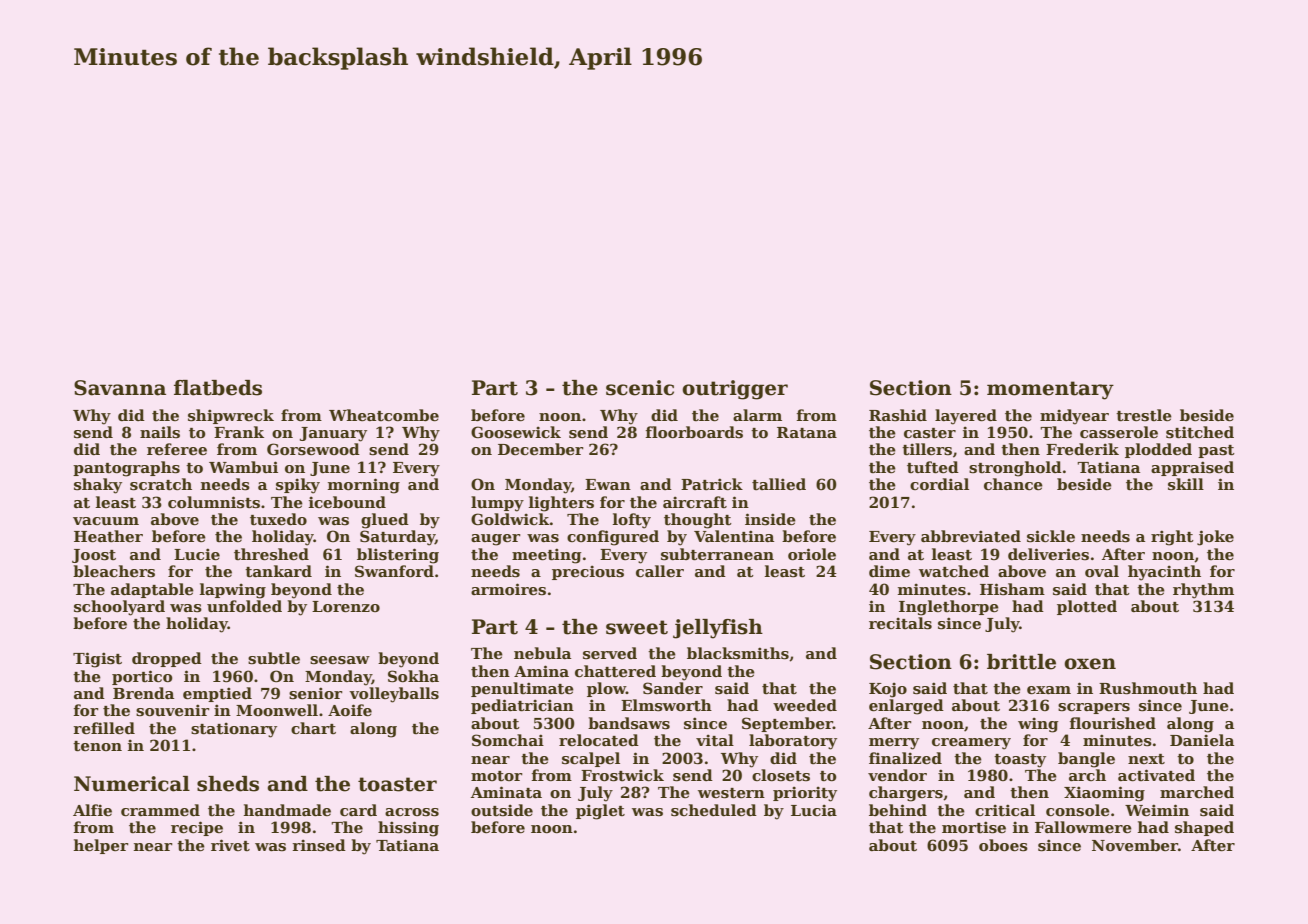 The height and width of the screenshot is (924, 1308). Describe the element at coordinates (234, 730) in the screenshot. I see `stationary` at that location.
